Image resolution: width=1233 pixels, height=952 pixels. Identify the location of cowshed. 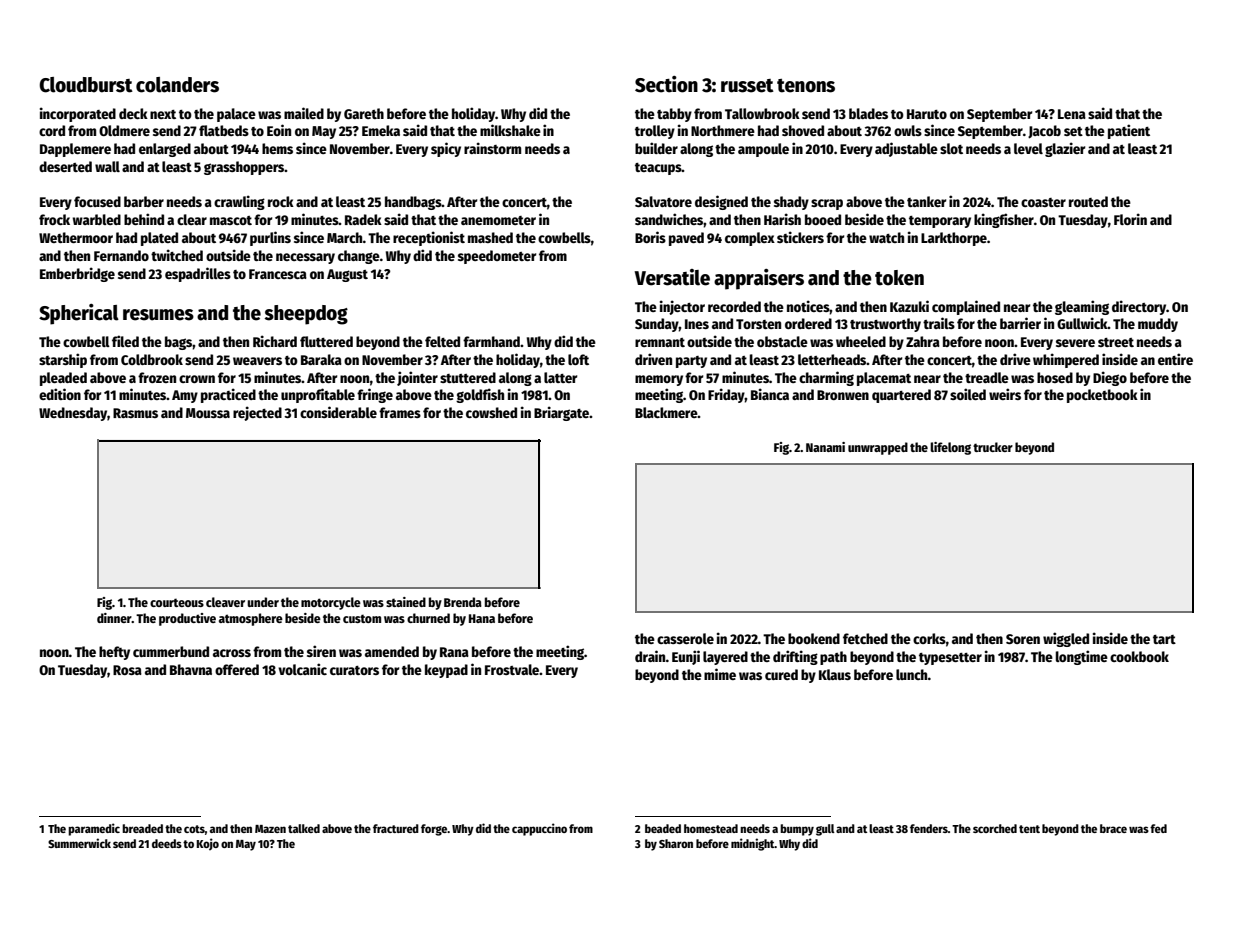
(491, 412).
